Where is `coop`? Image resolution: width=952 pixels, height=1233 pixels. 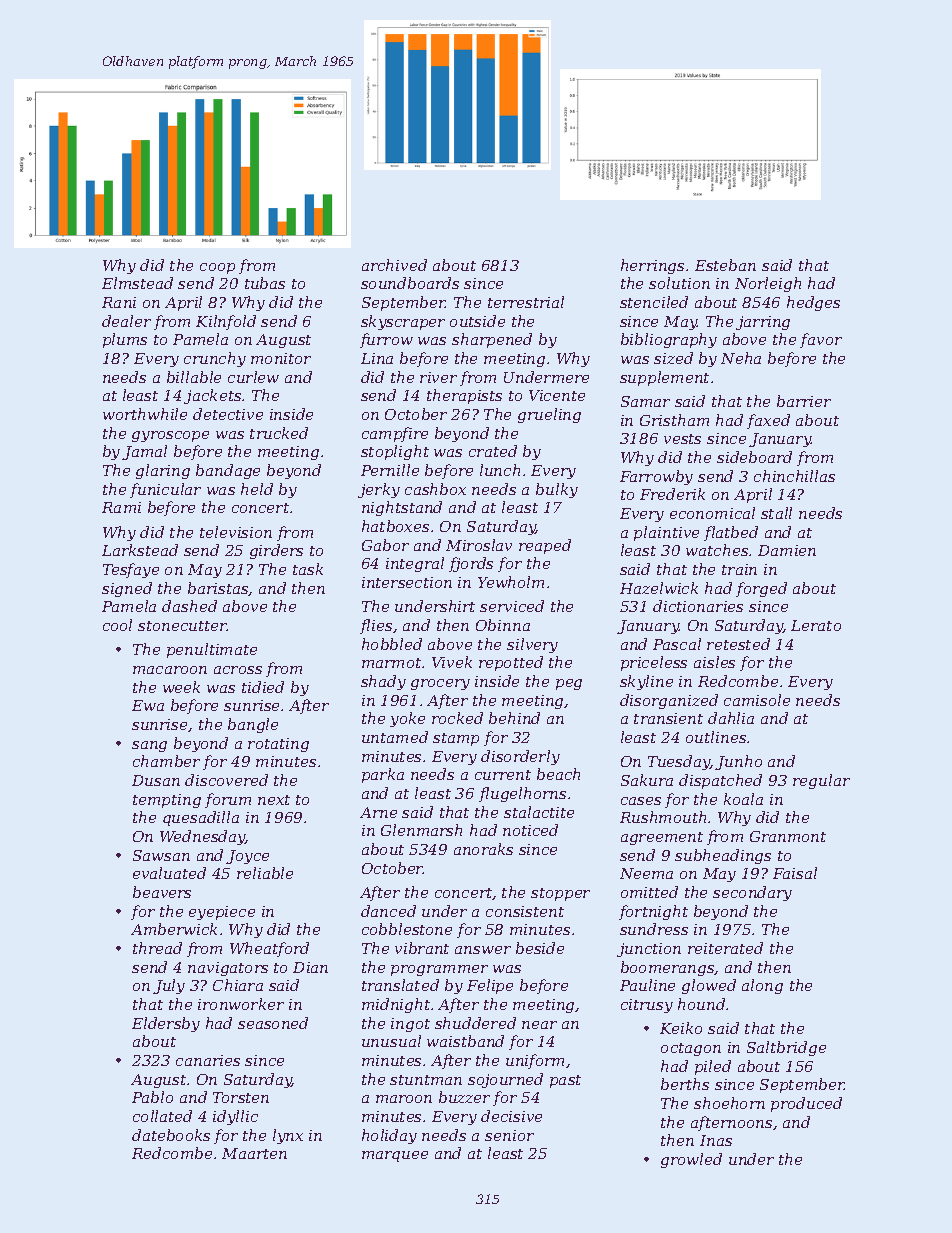
coop is located at coordinates (217, 268).
